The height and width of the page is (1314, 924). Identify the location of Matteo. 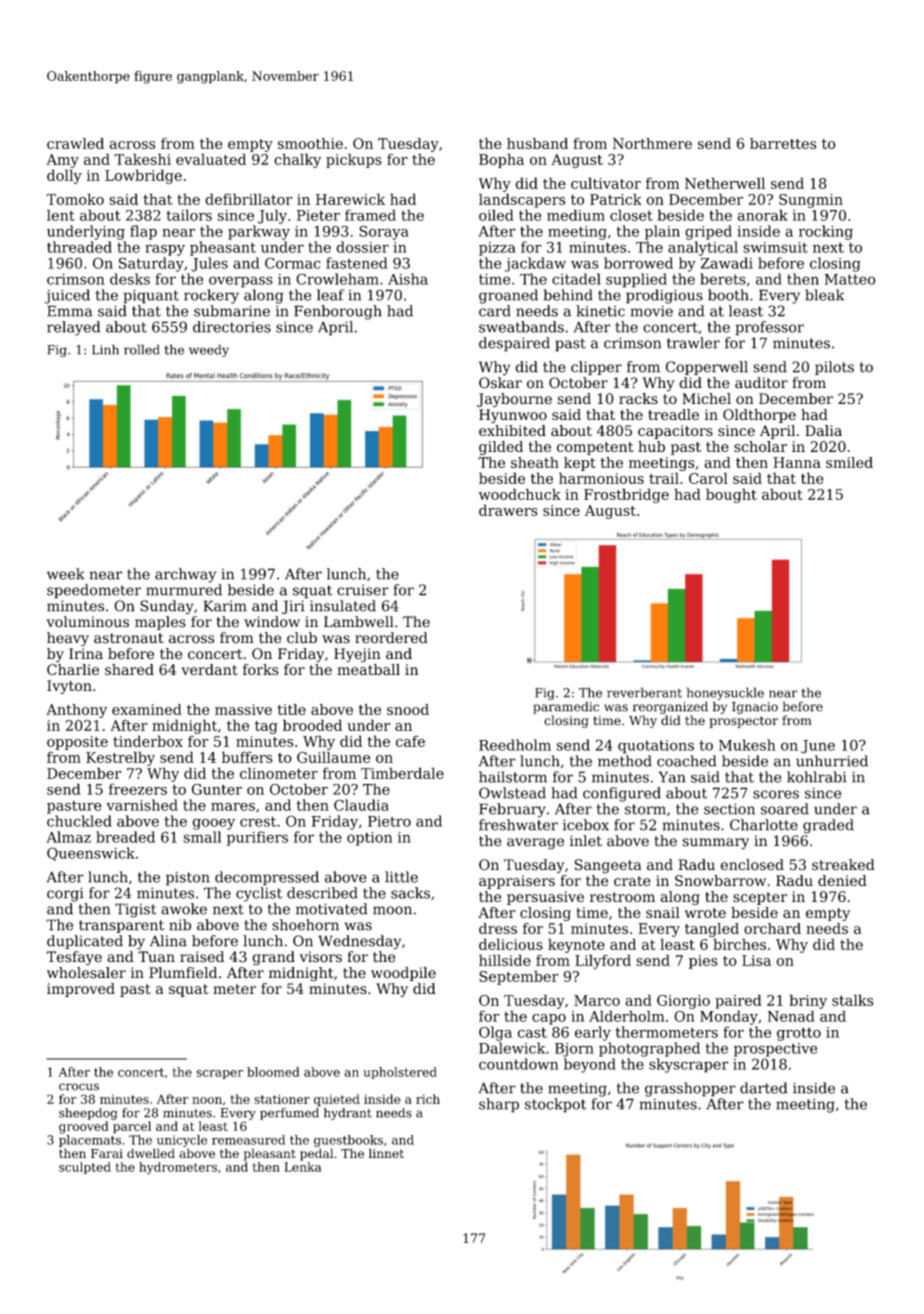
(850, 279).
